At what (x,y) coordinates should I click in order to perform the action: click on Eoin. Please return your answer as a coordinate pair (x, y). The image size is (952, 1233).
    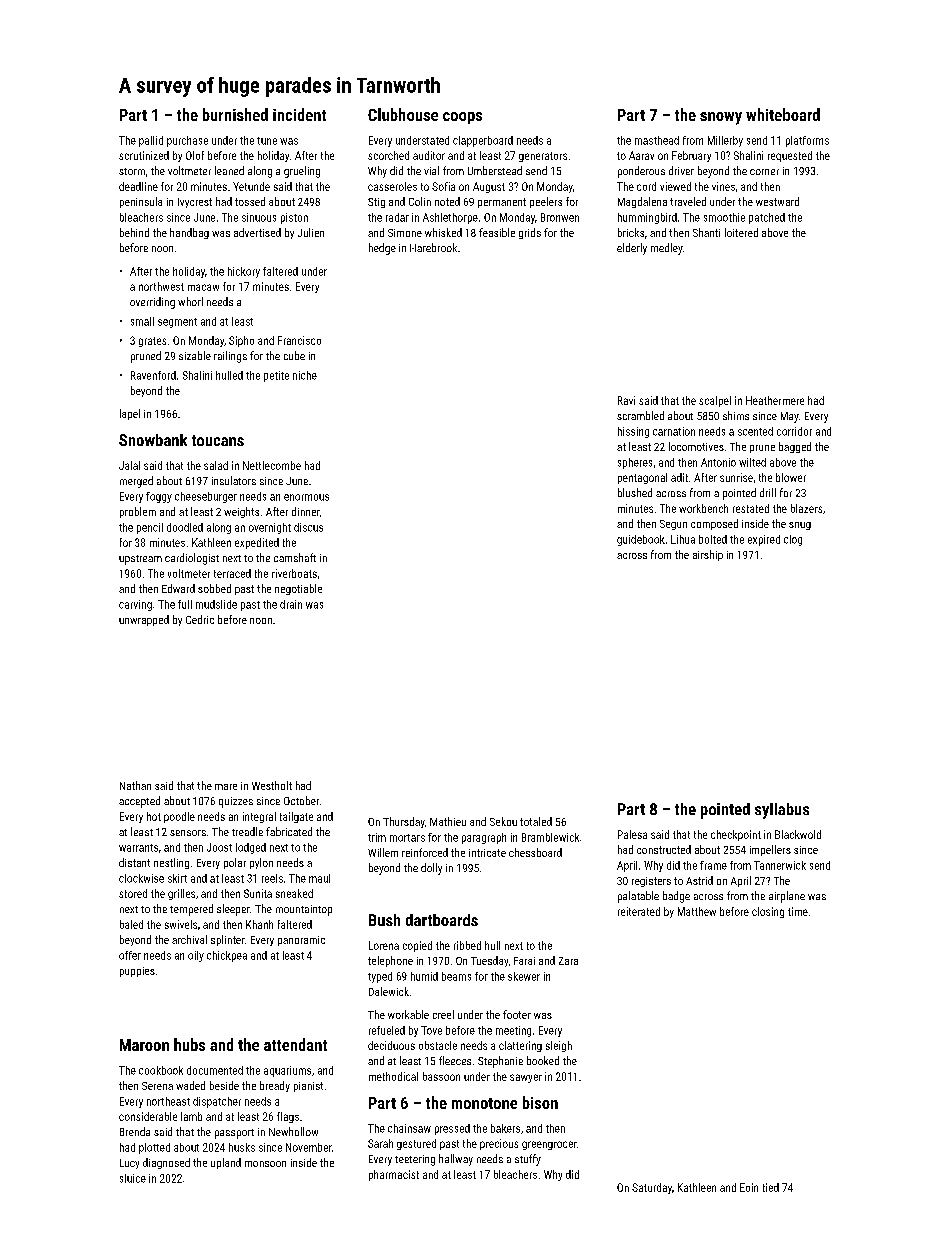
    Looking at the image, I should click on (749, 1187).
